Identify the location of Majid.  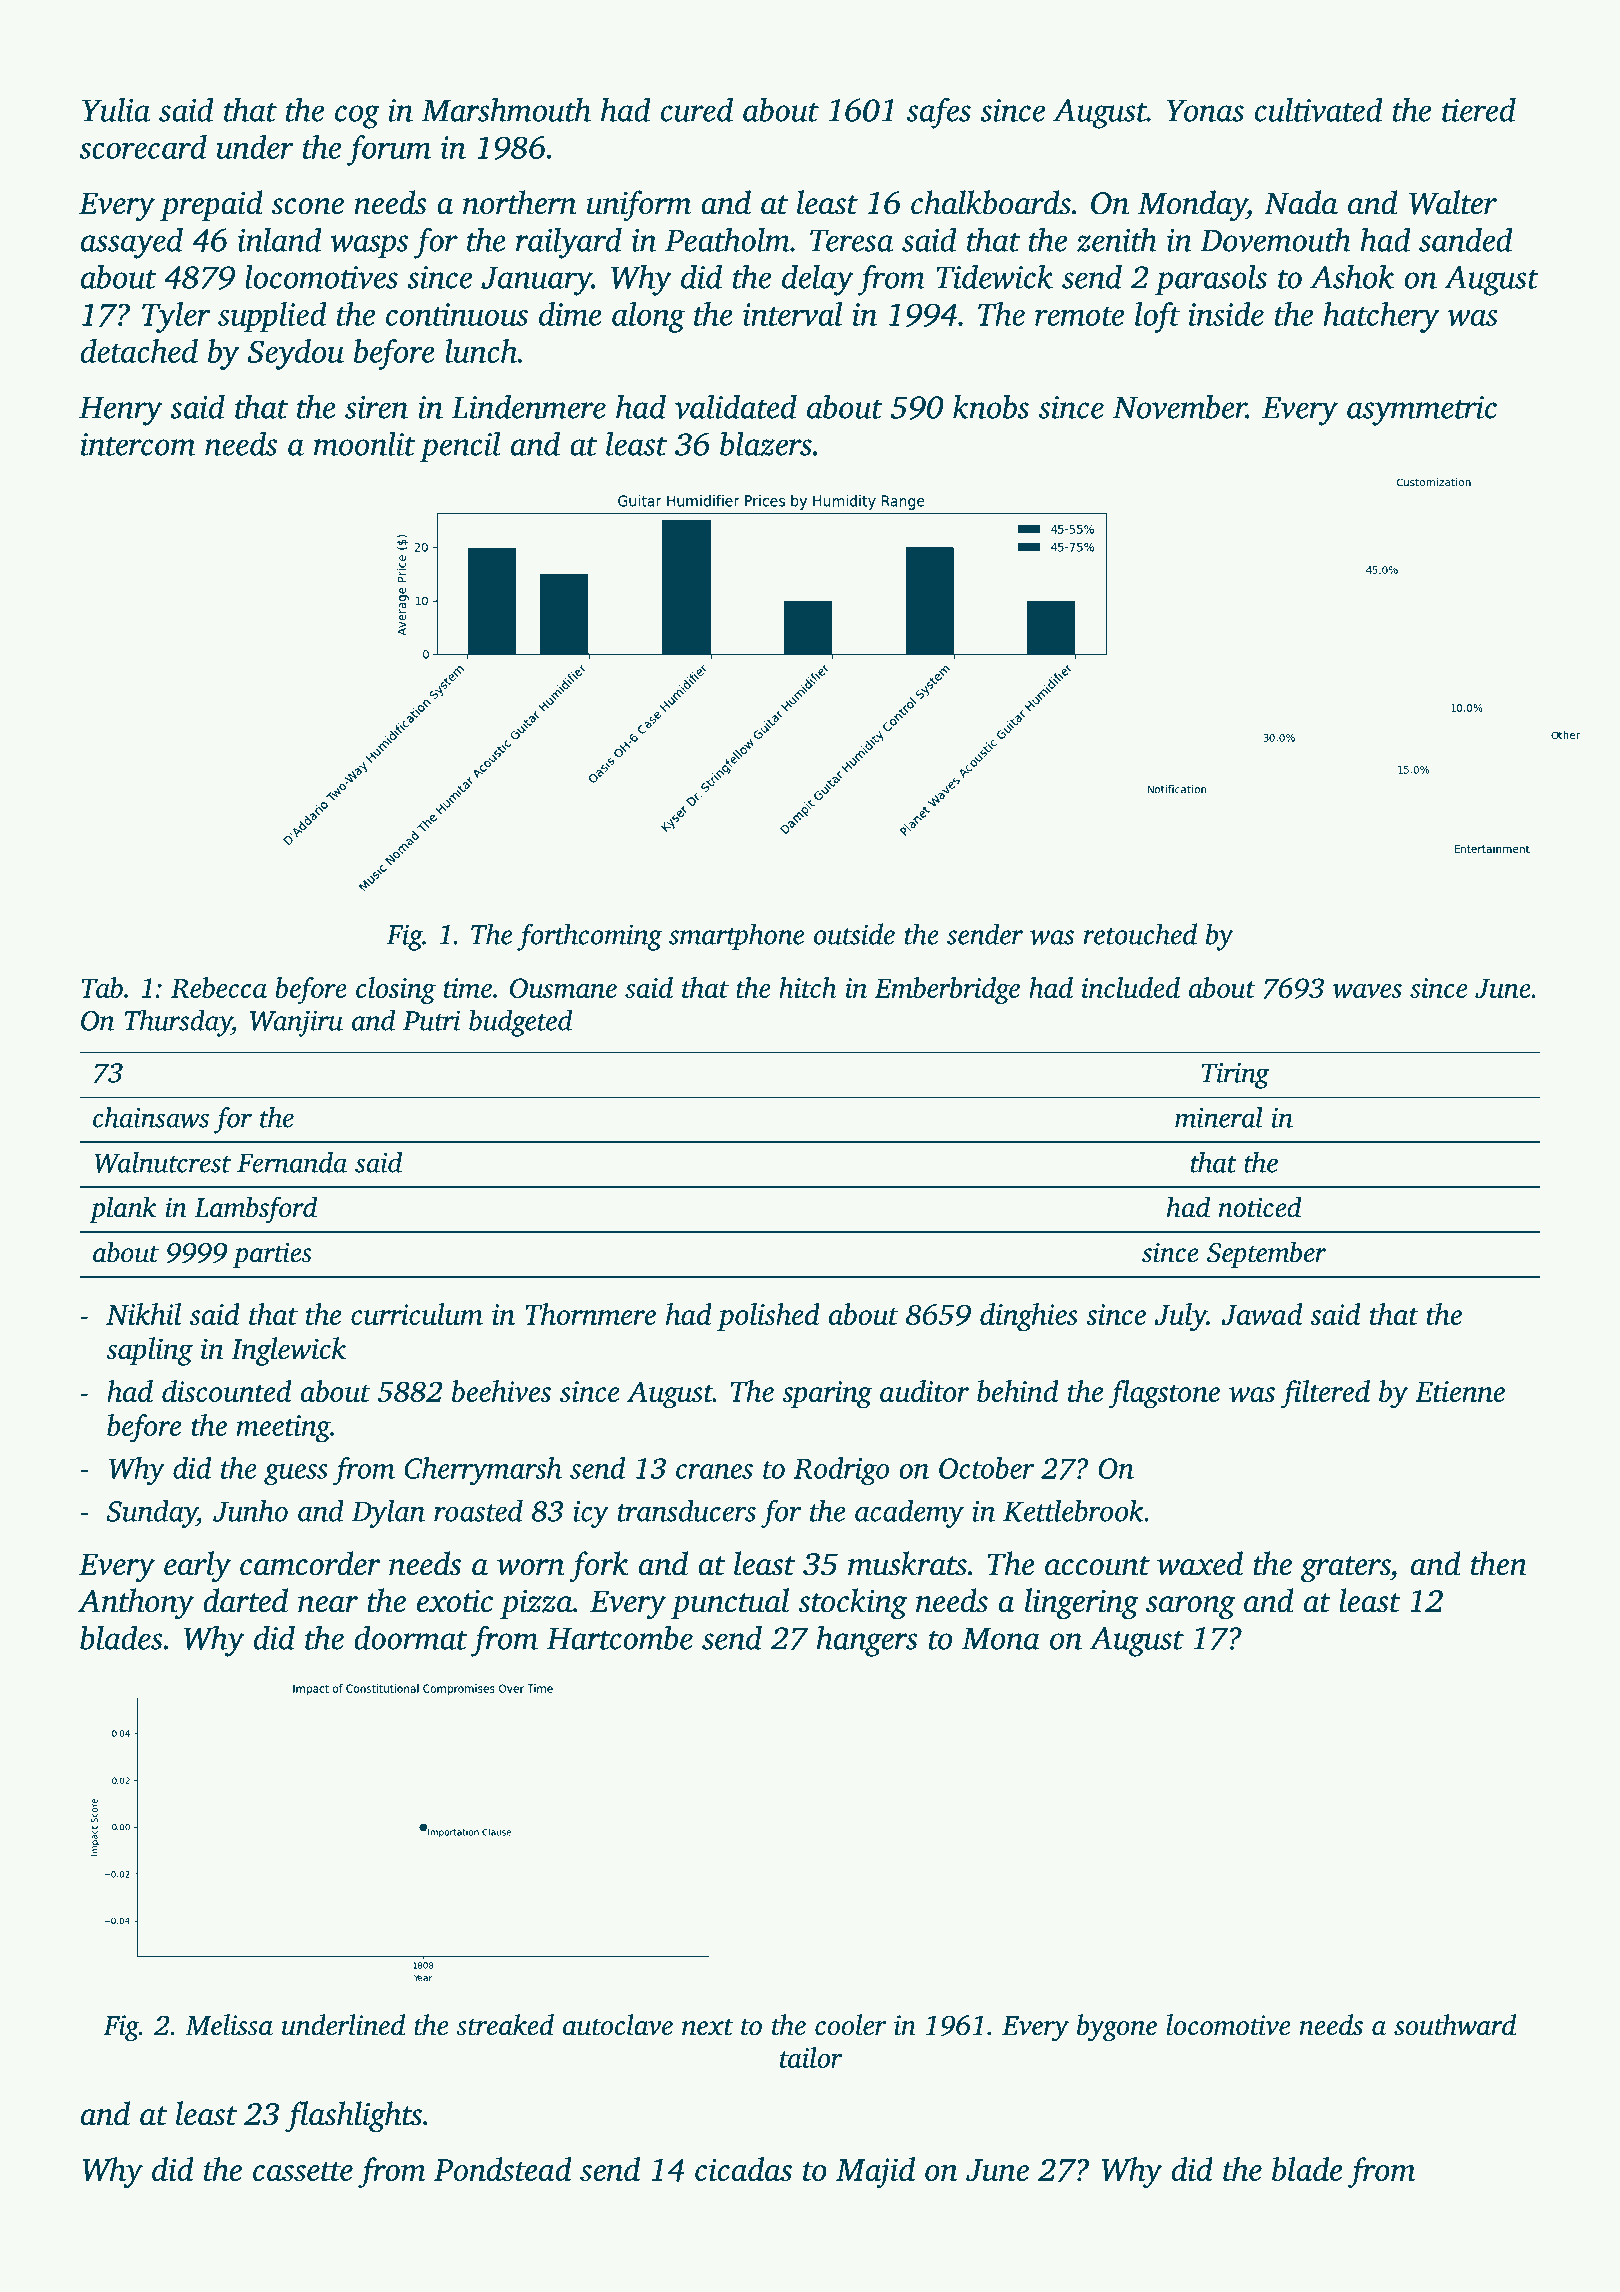
(875, 2172).
